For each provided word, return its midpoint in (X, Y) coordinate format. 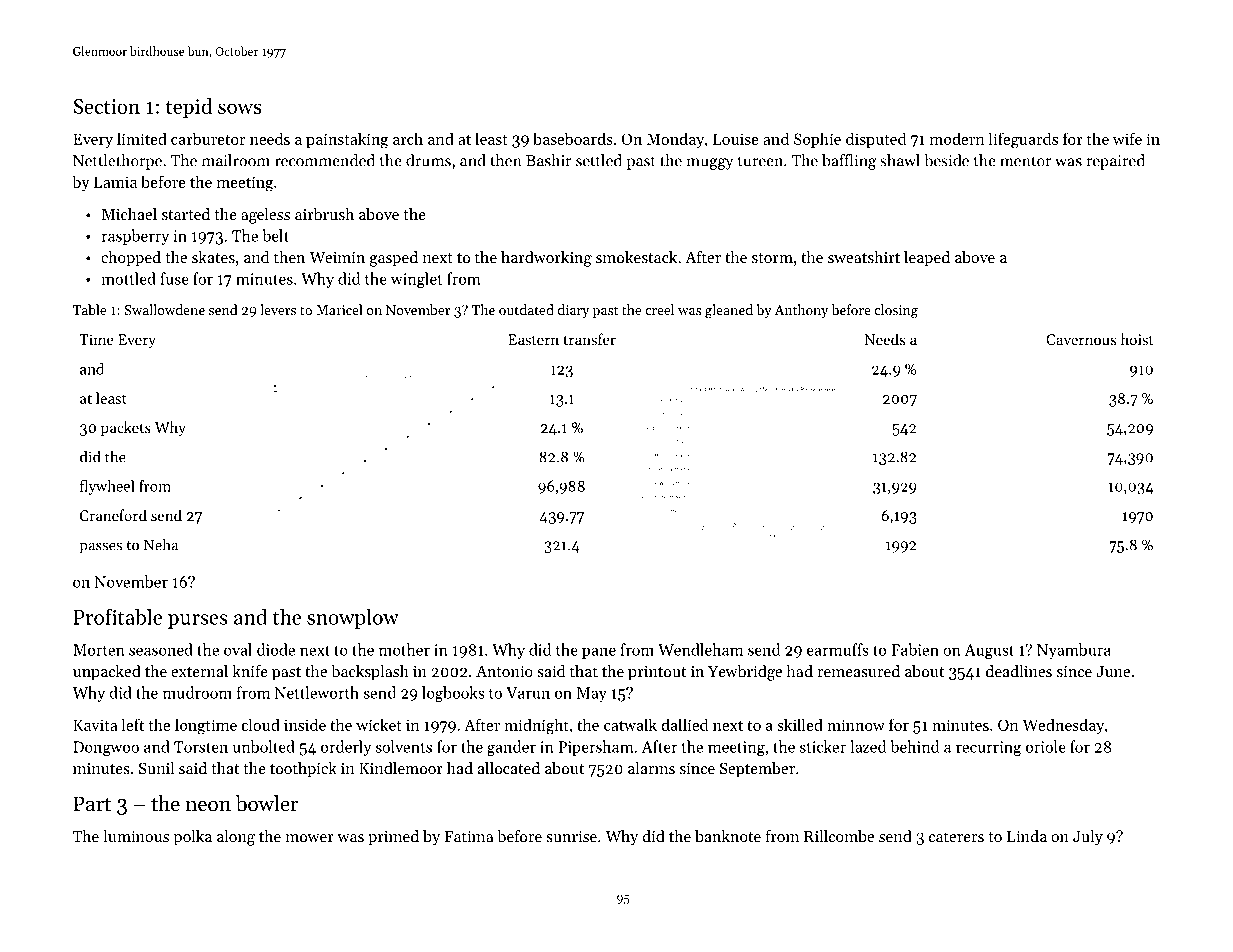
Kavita (95, 725)
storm (772, 258)
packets (126, 428)
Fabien (915, 649)
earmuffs (838, 649)
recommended (325, 160)
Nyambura (1074, 651)
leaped (927, 259)
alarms (651, 768)
